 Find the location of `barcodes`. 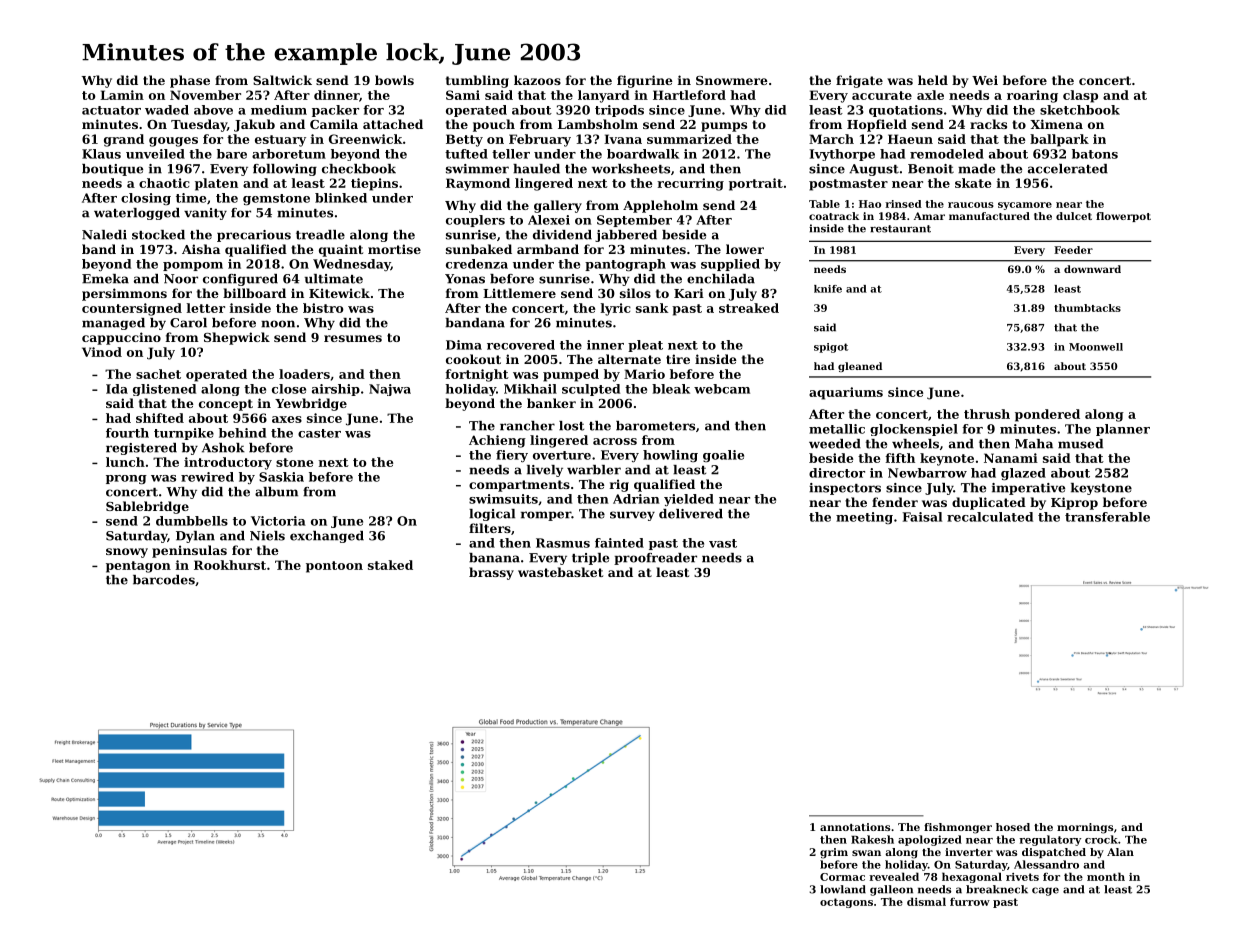

barcodes is located at coordinates (164, 580).
